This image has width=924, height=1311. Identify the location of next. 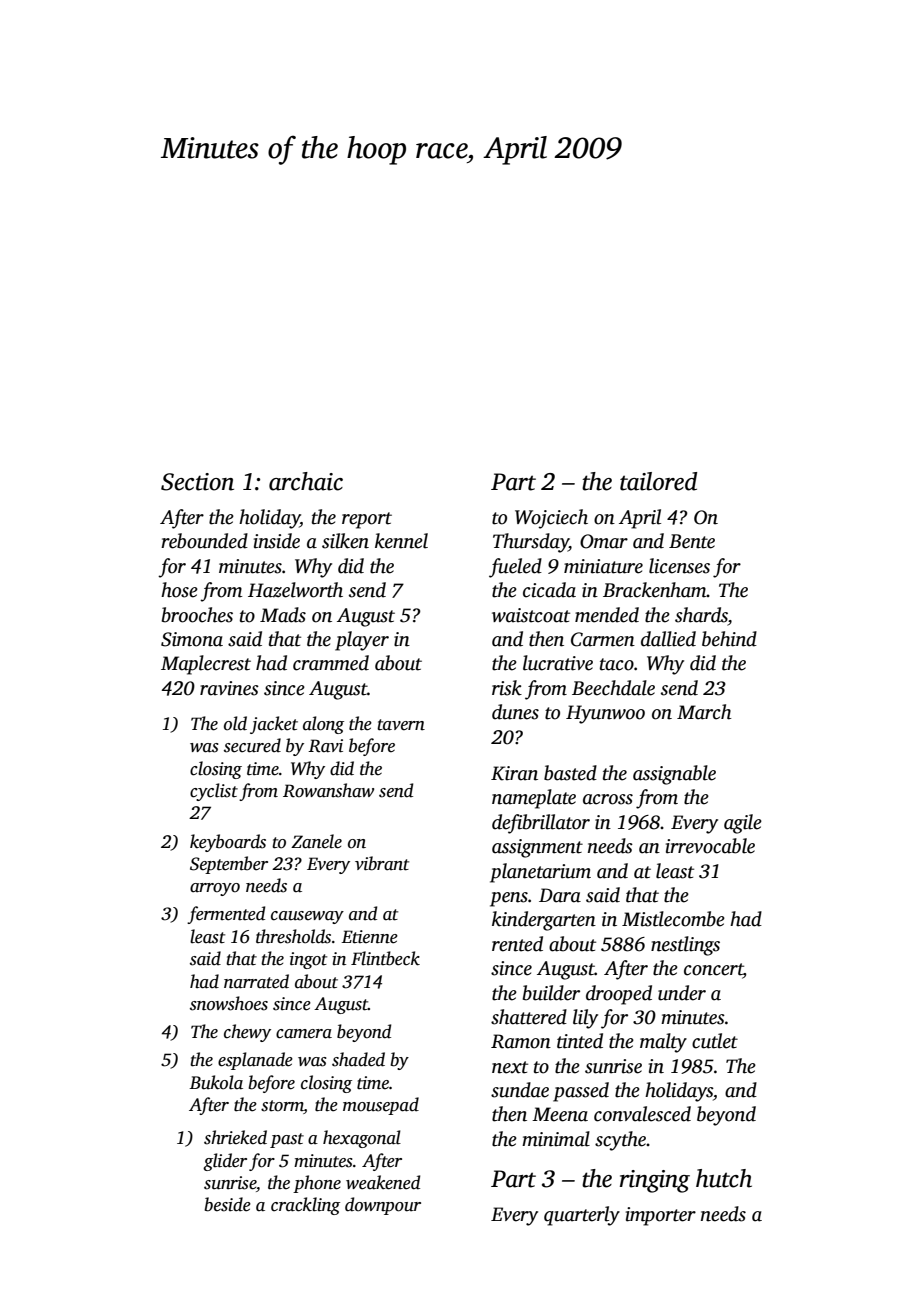
(510, 1067).
